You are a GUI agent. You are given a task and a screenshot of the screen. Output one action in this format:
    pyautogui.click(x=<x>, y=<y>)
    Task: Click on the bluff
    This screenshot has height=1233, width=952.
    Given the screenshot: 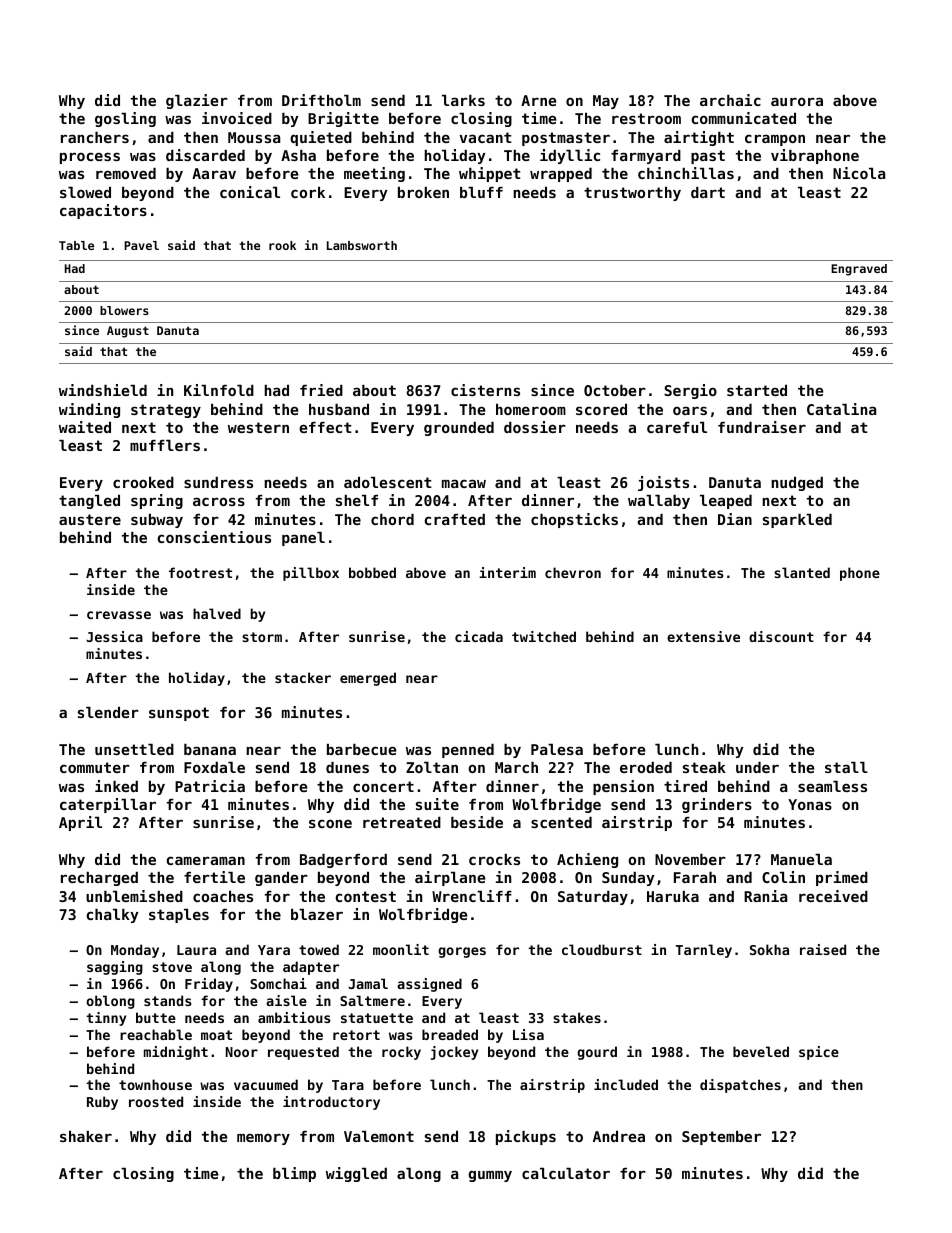 What is the action you would take?
    pyautogui.click(x=481, y=192)
